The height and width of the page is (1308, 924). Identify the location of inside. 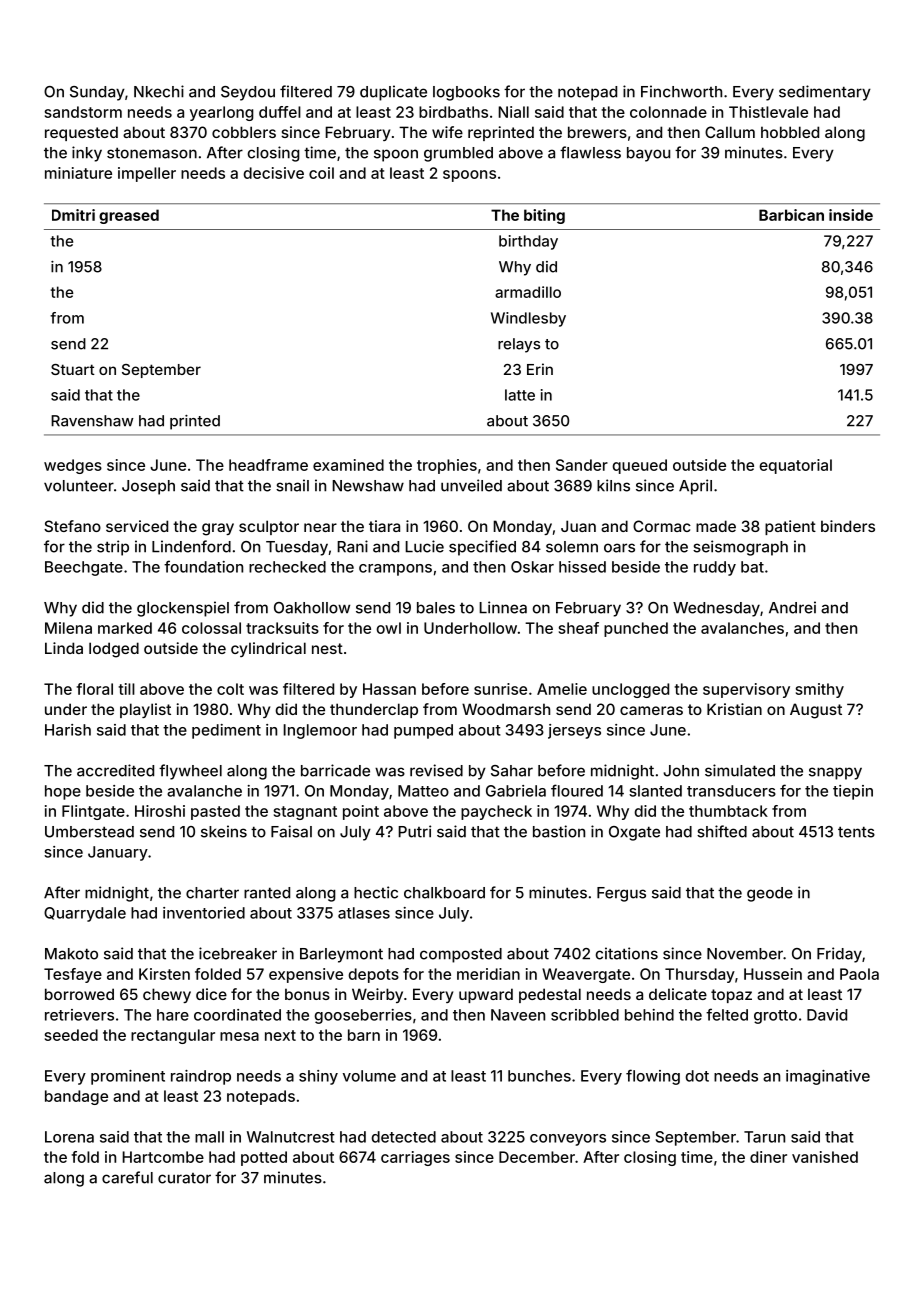
(851, 215).
